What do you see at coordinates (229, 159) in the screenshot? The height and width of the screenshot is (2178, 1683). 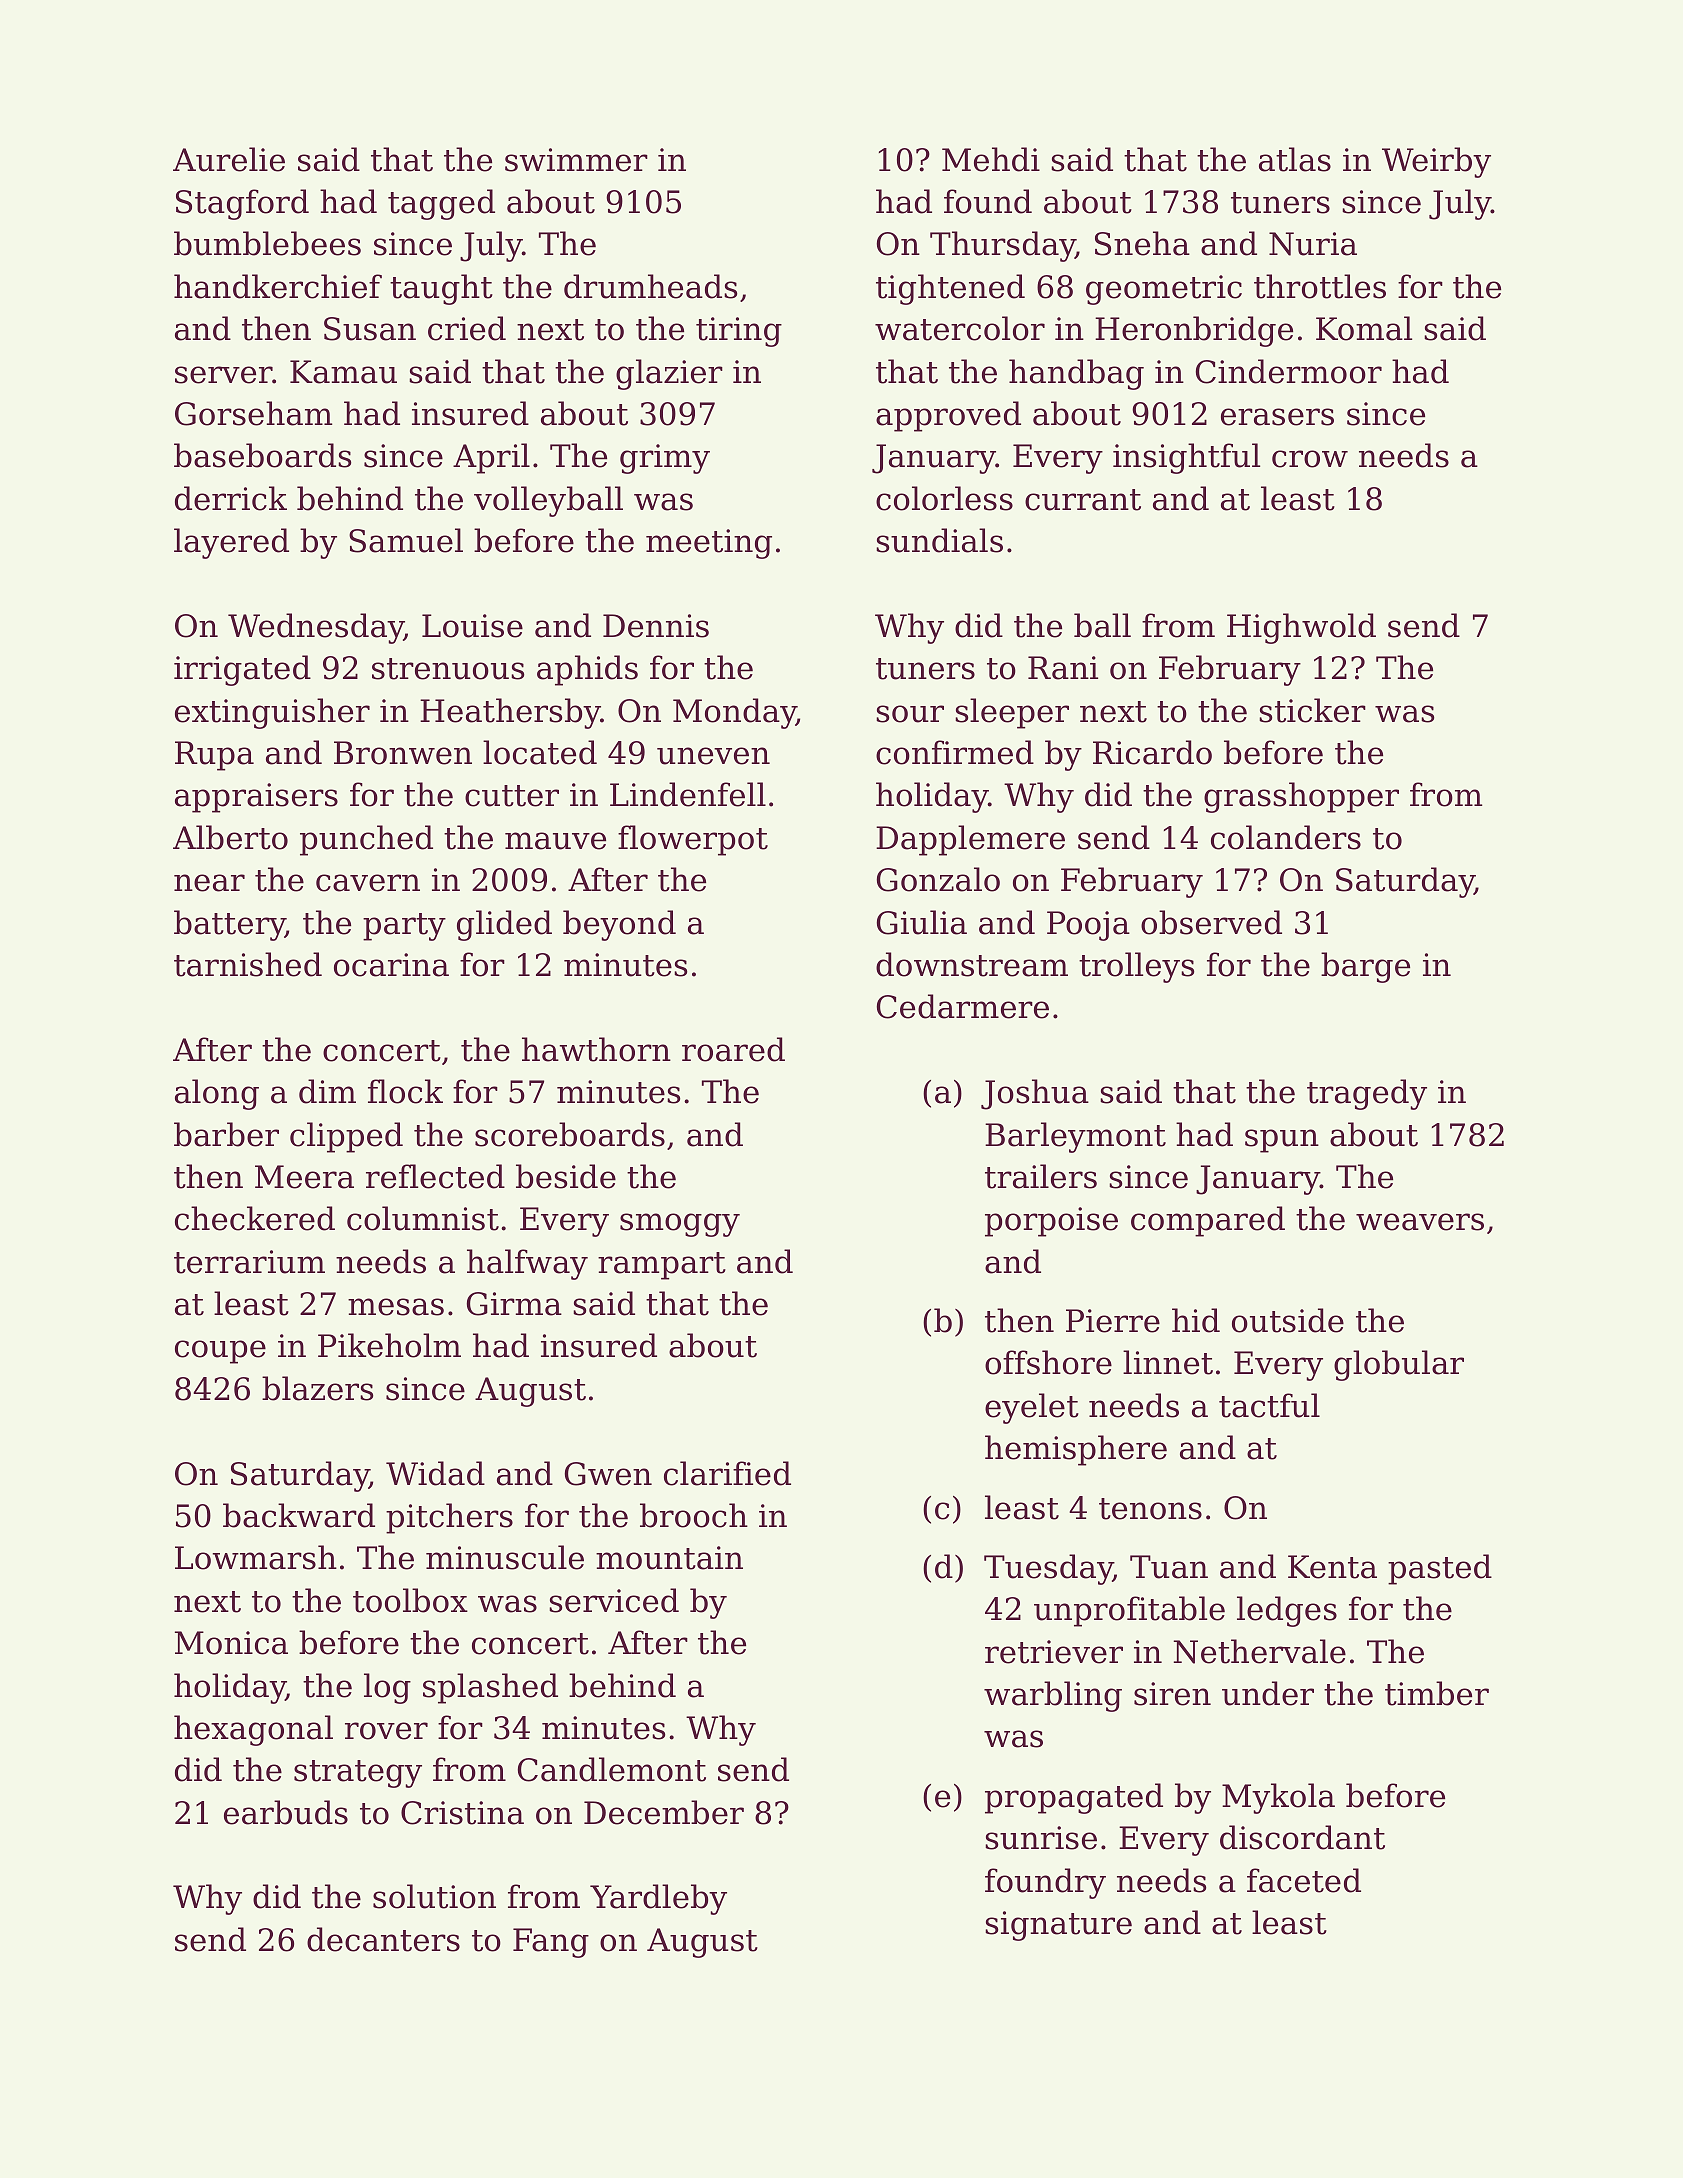 I see `Aurelie` at bounding box center [229, 159].
